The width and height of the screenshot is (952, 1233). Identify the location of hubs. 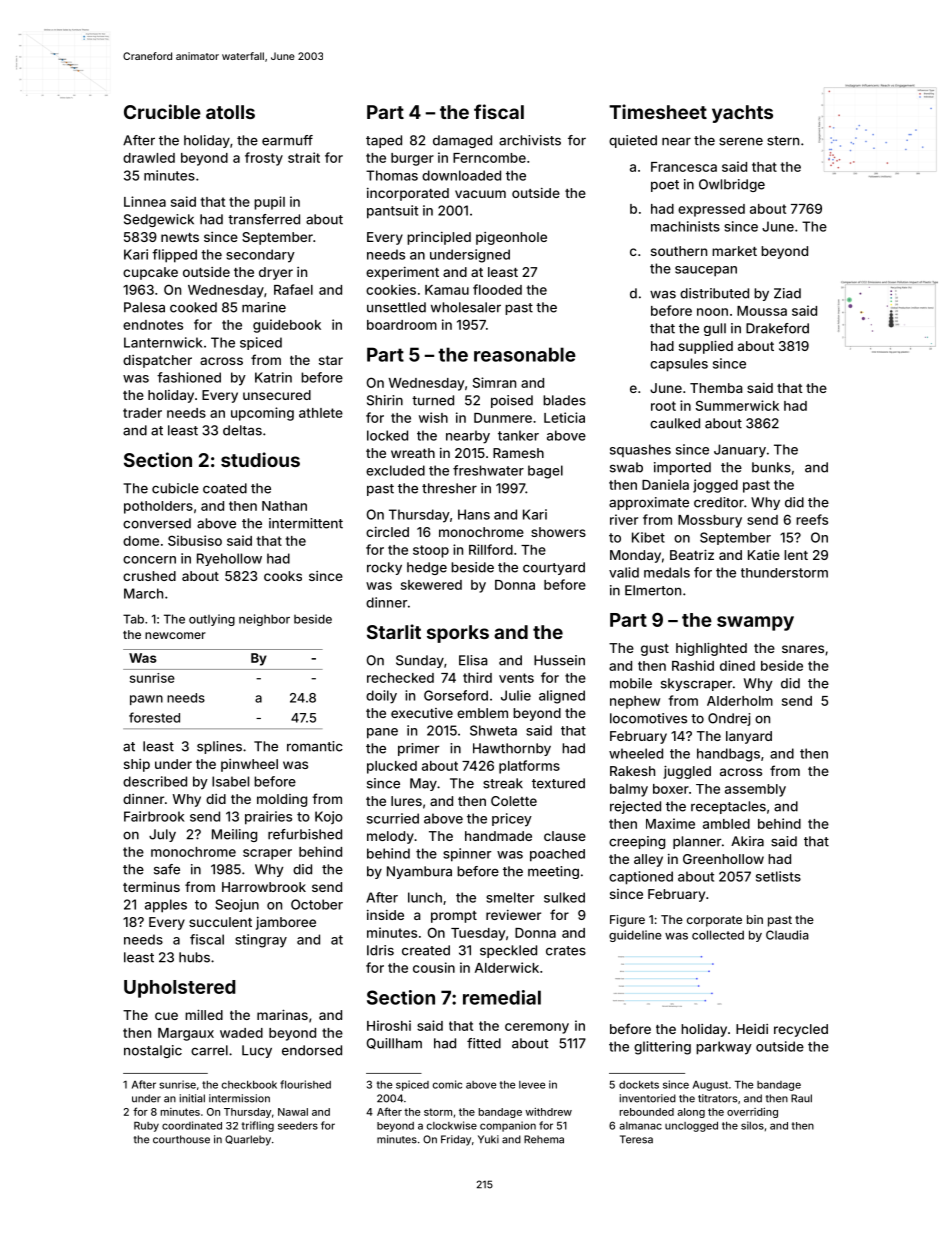
(194, 957).
